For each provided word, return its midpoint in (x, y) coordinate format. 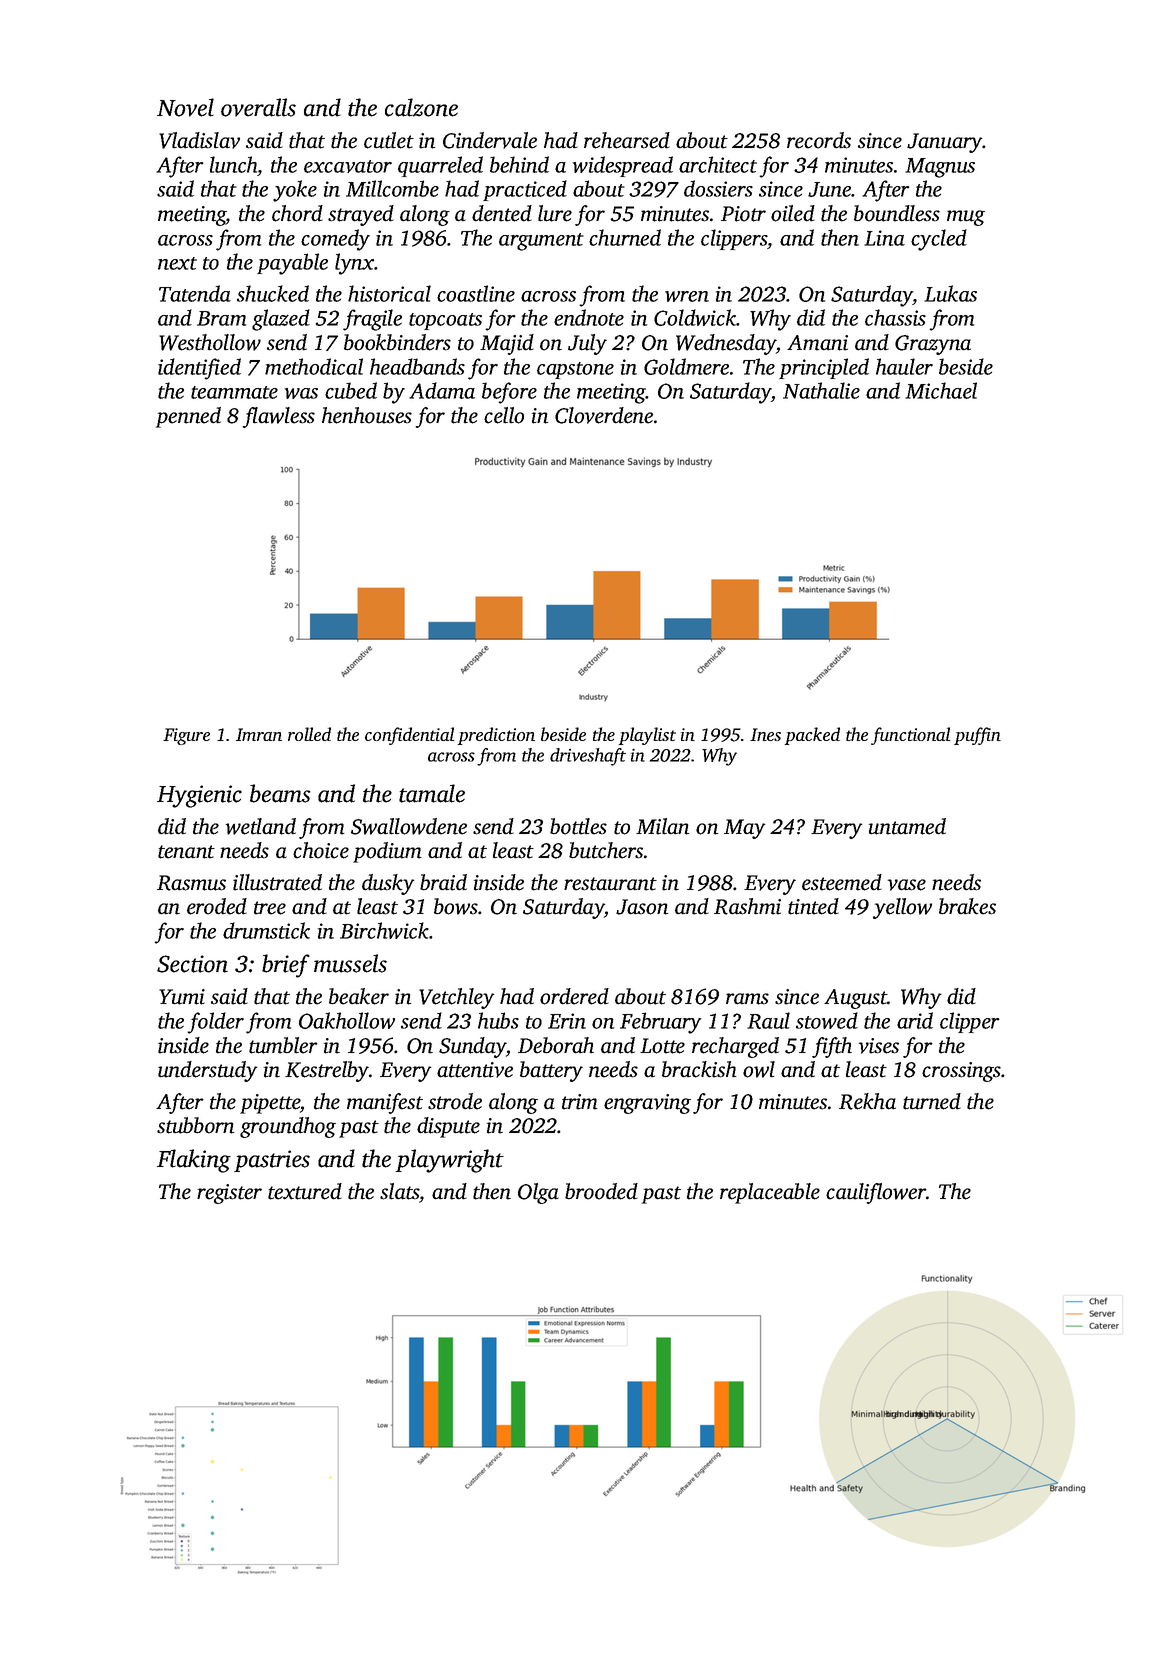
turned (932, 1101)
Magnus (940, 168)
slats (399, 1191)
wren (687, 296)
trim (580, 1102)
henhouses (367, 415)
